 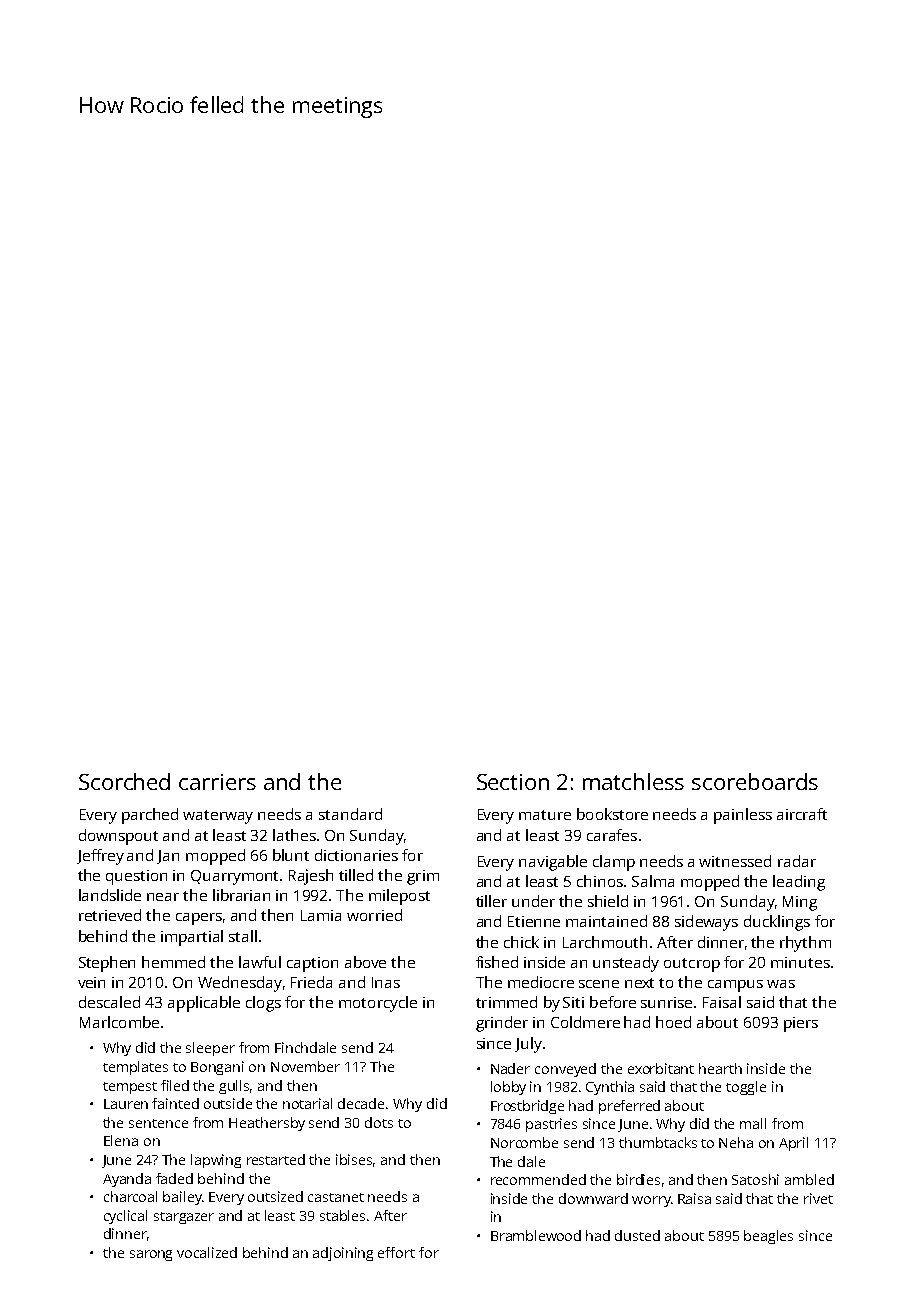 What do you see at coordinates (210, 1049) in the screenshot?
I see `sleeper` at bounding box center [210, 1049].
